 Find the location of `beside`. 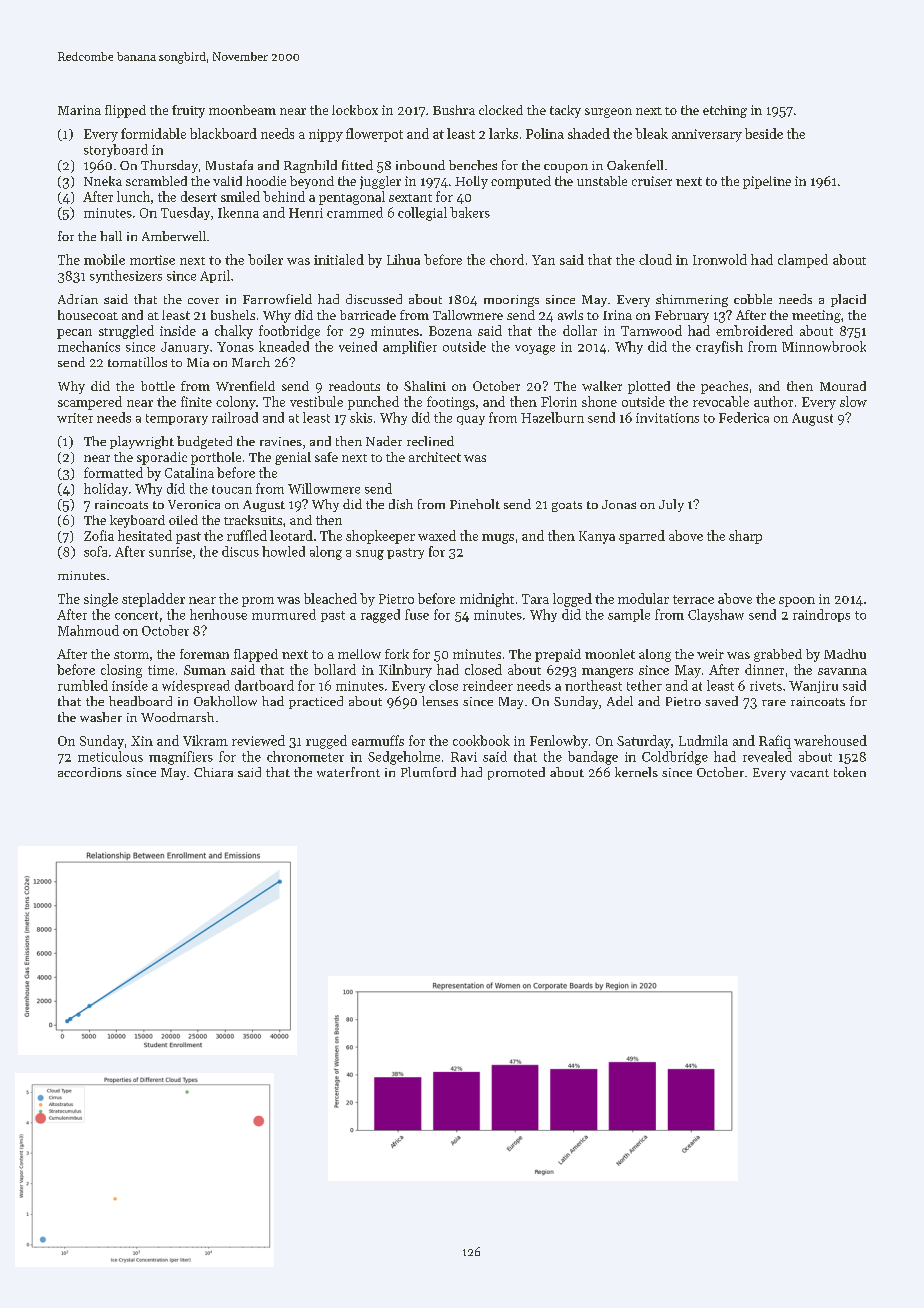

beside is located at coordinates (764, 133).
